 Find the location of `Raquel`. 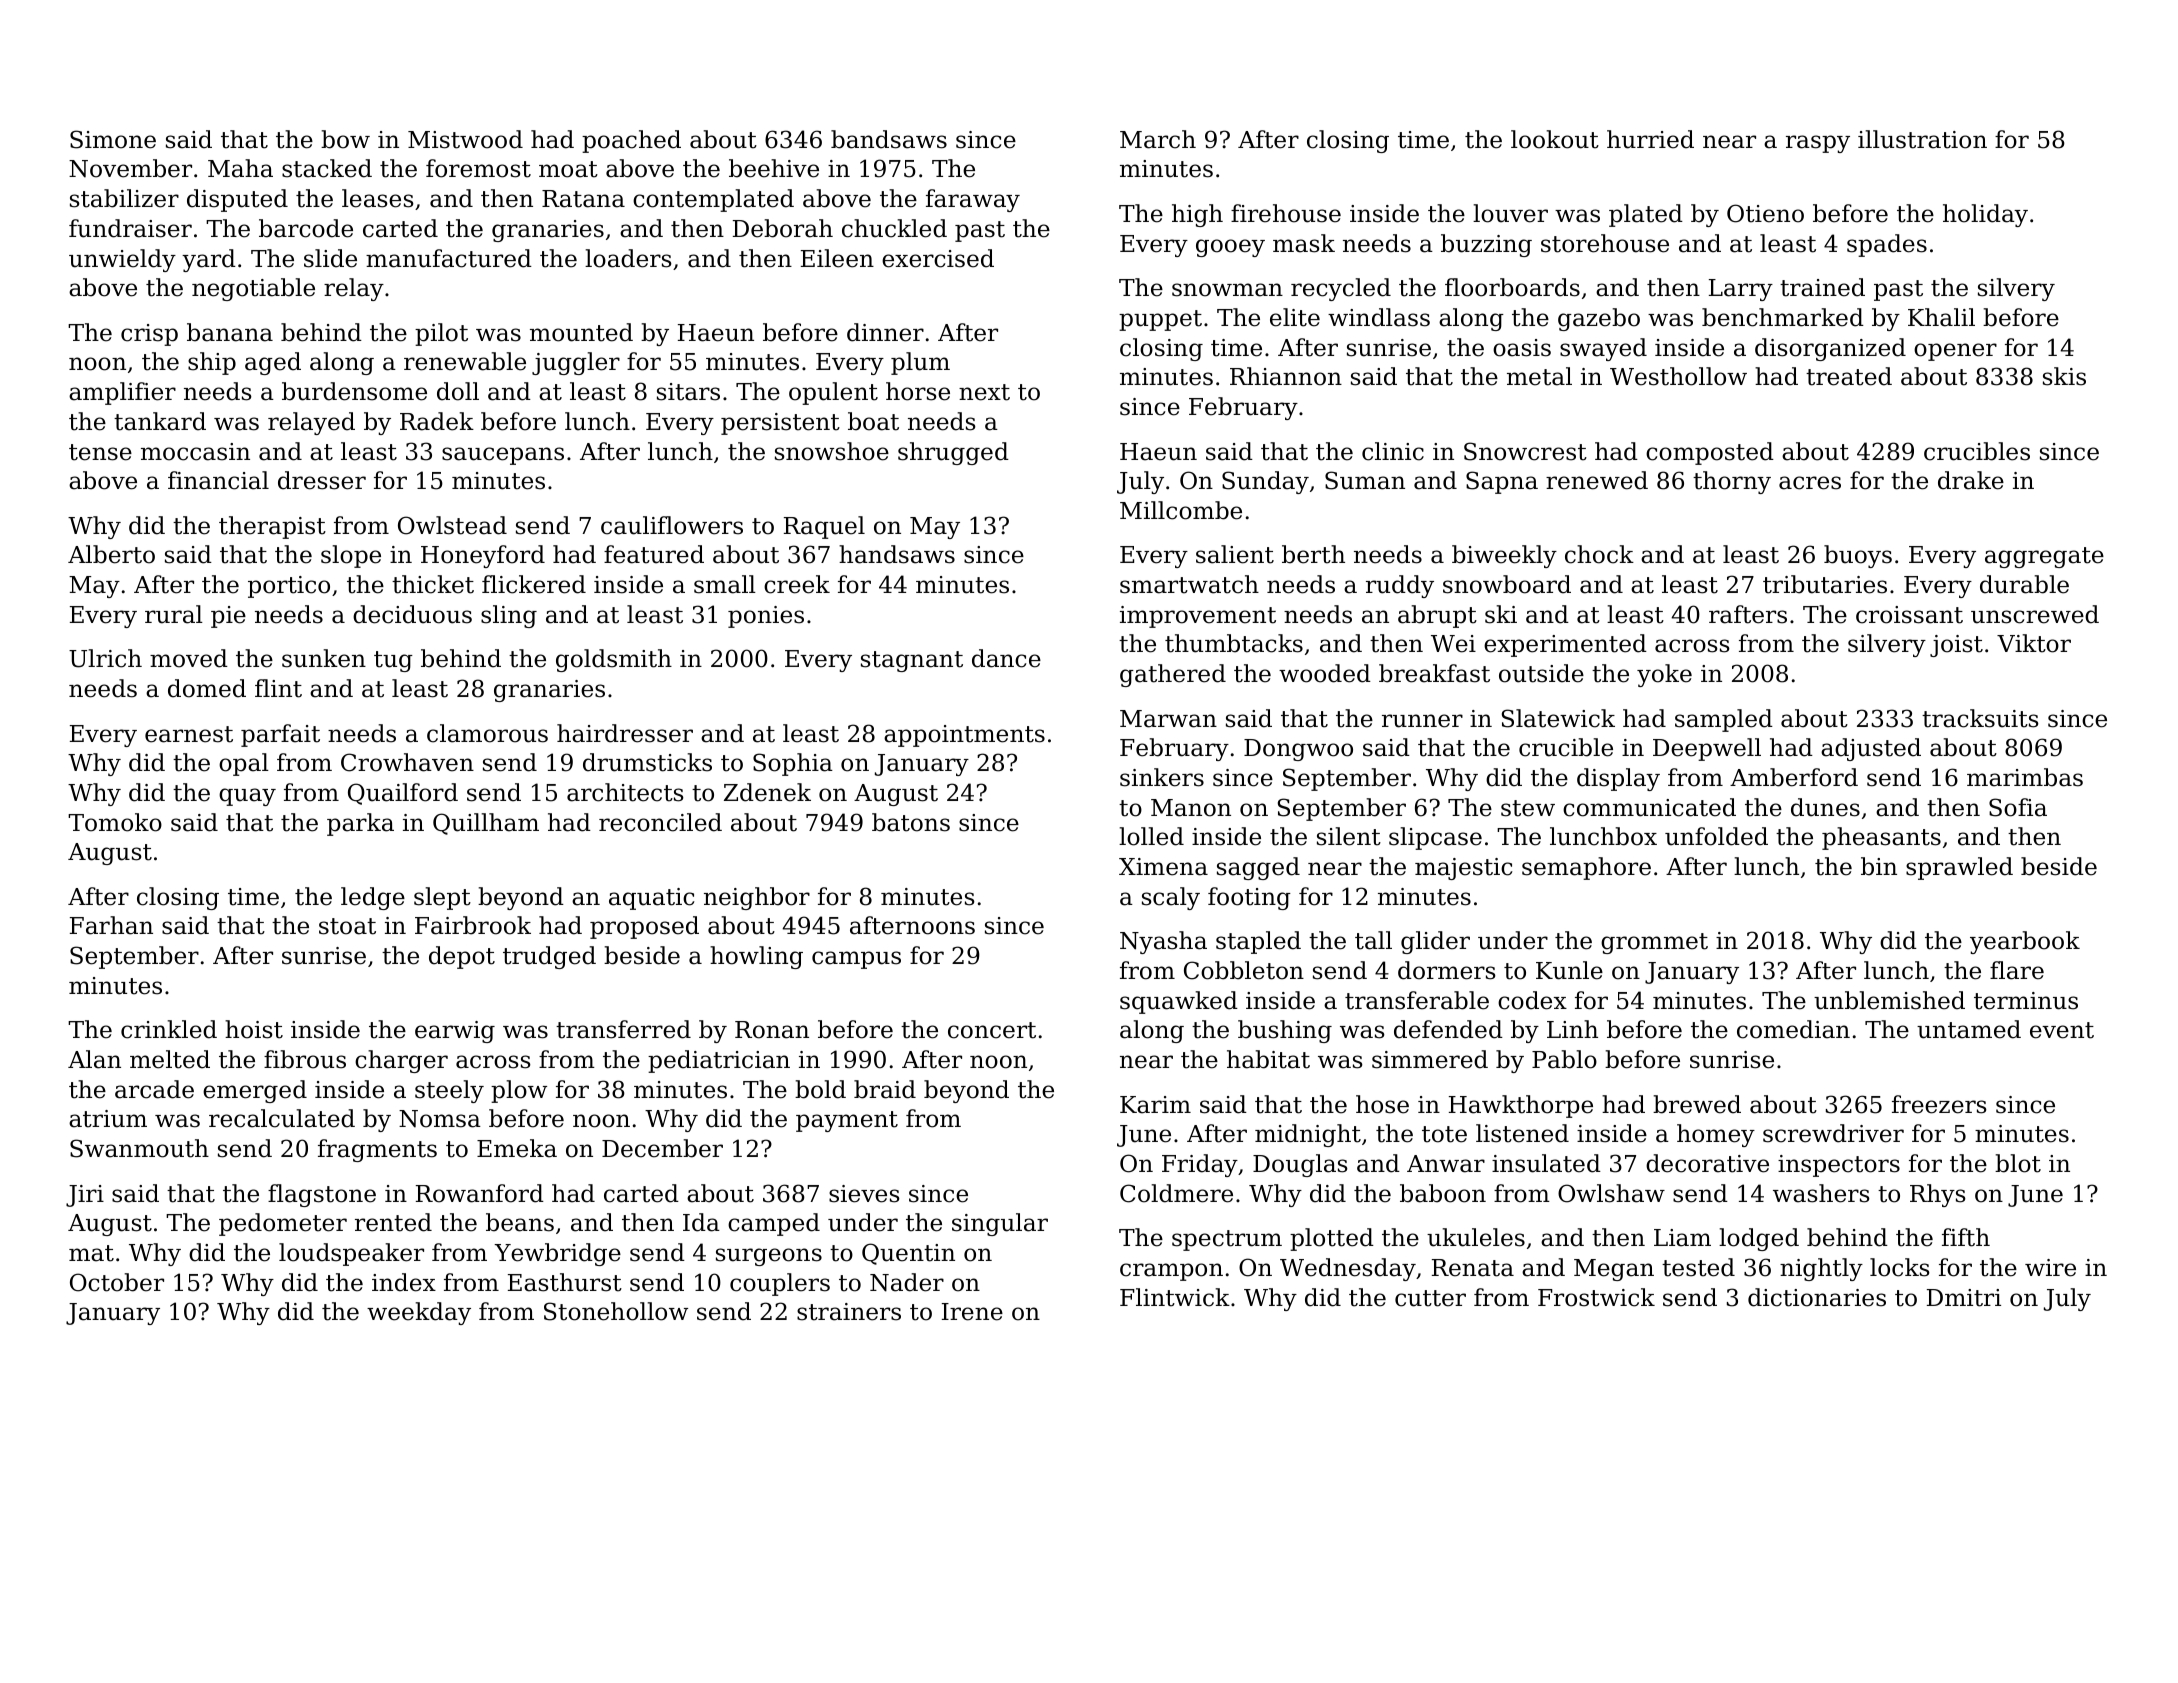

Raquel is located at coordinates (824, 527).
